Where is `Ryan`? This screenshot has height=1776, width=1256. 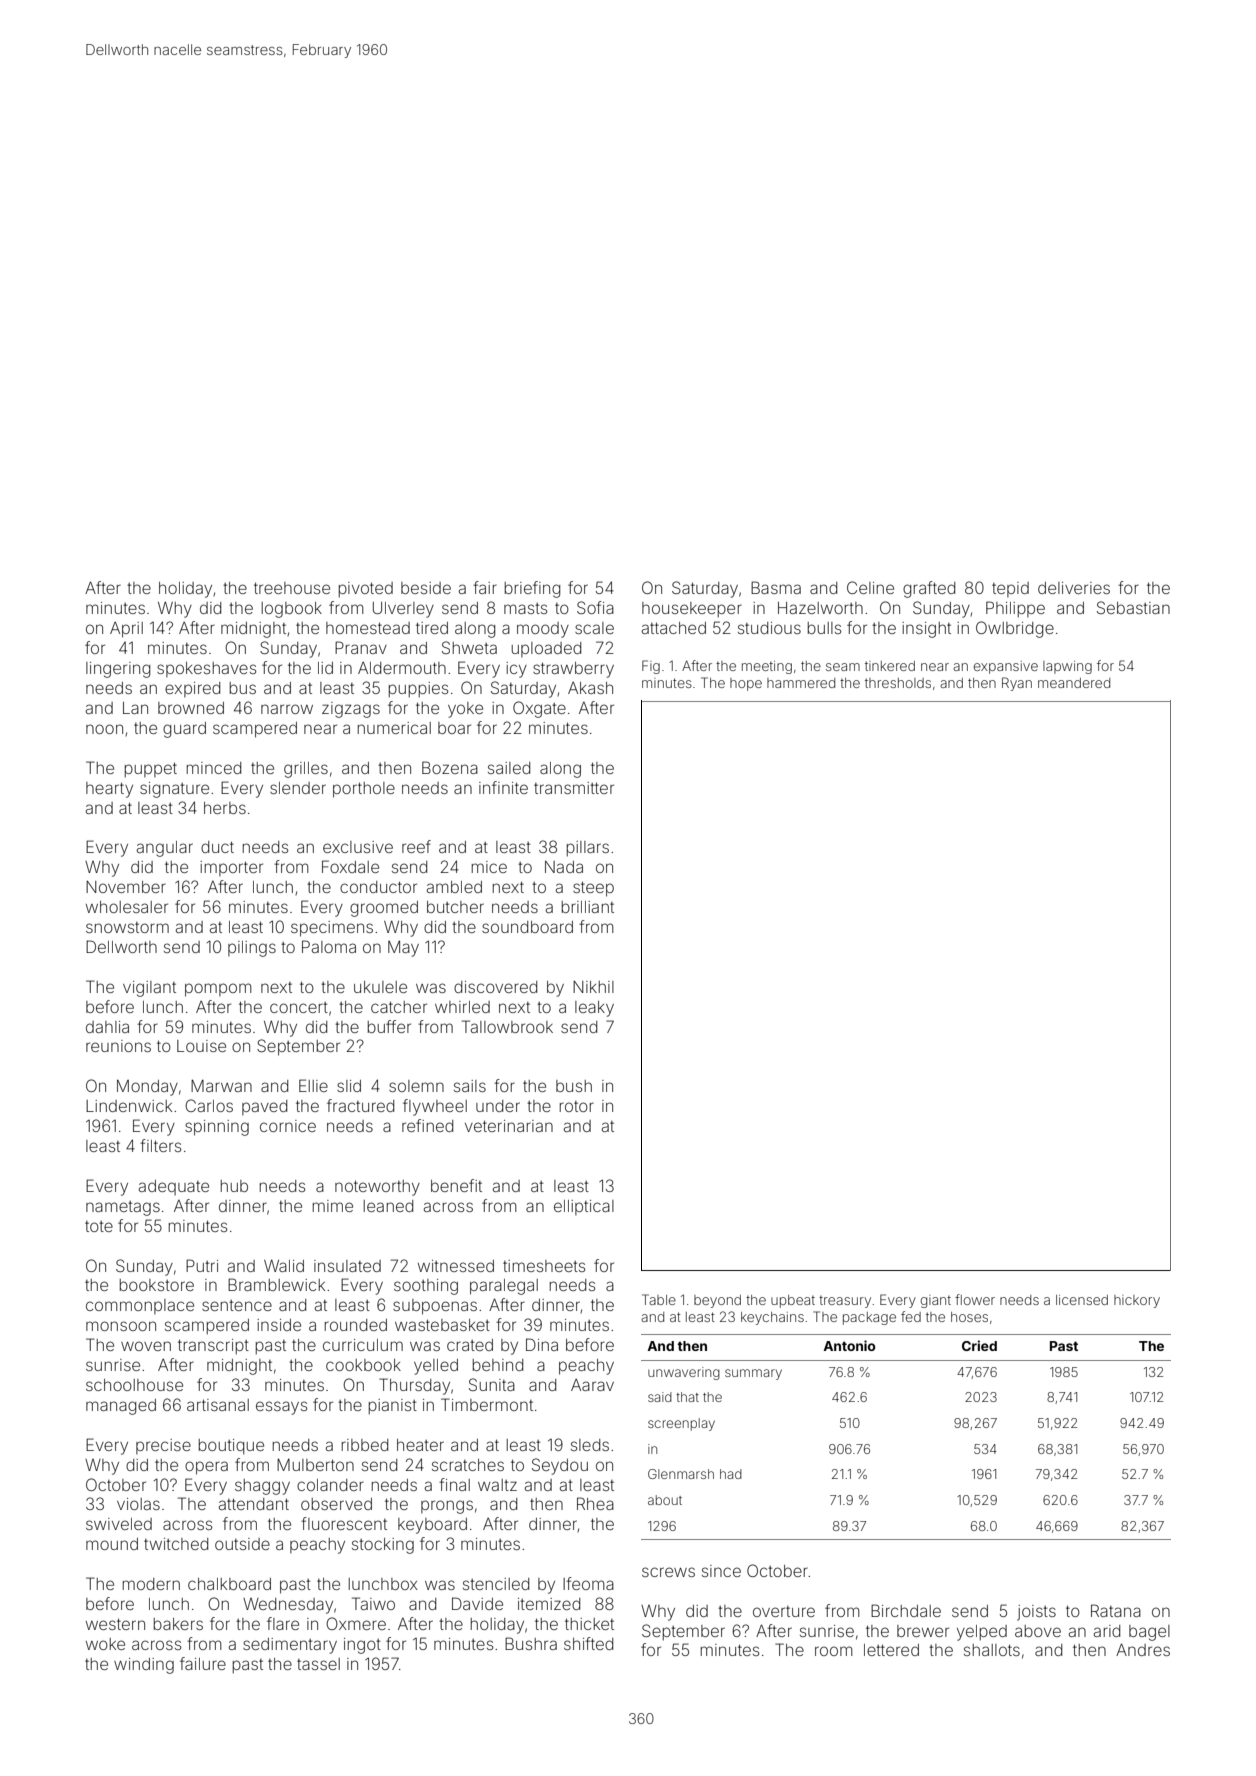
Ryan is located at coordinates (1017, 684).
